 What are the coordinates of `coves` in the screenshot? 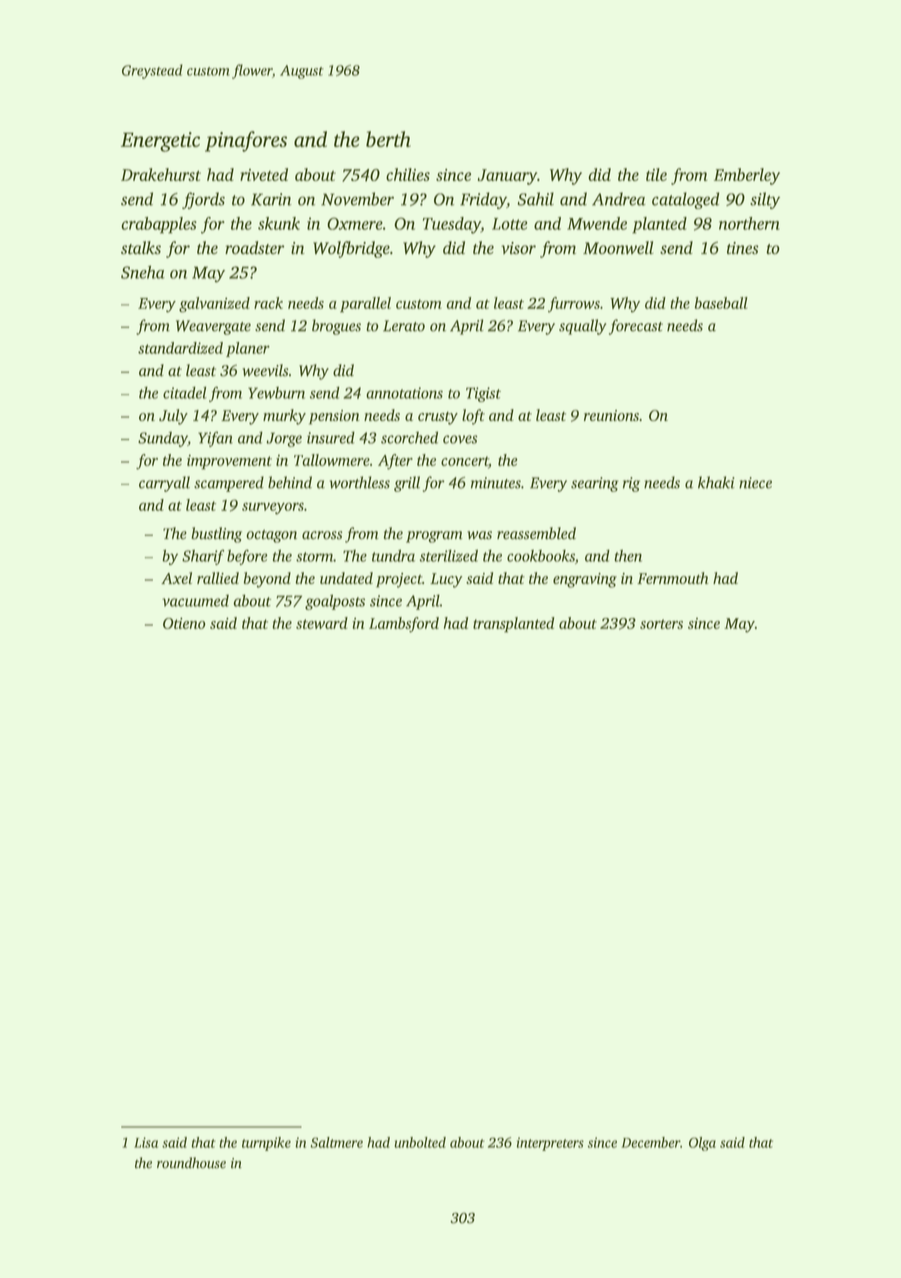 It's located at (460, 439).
